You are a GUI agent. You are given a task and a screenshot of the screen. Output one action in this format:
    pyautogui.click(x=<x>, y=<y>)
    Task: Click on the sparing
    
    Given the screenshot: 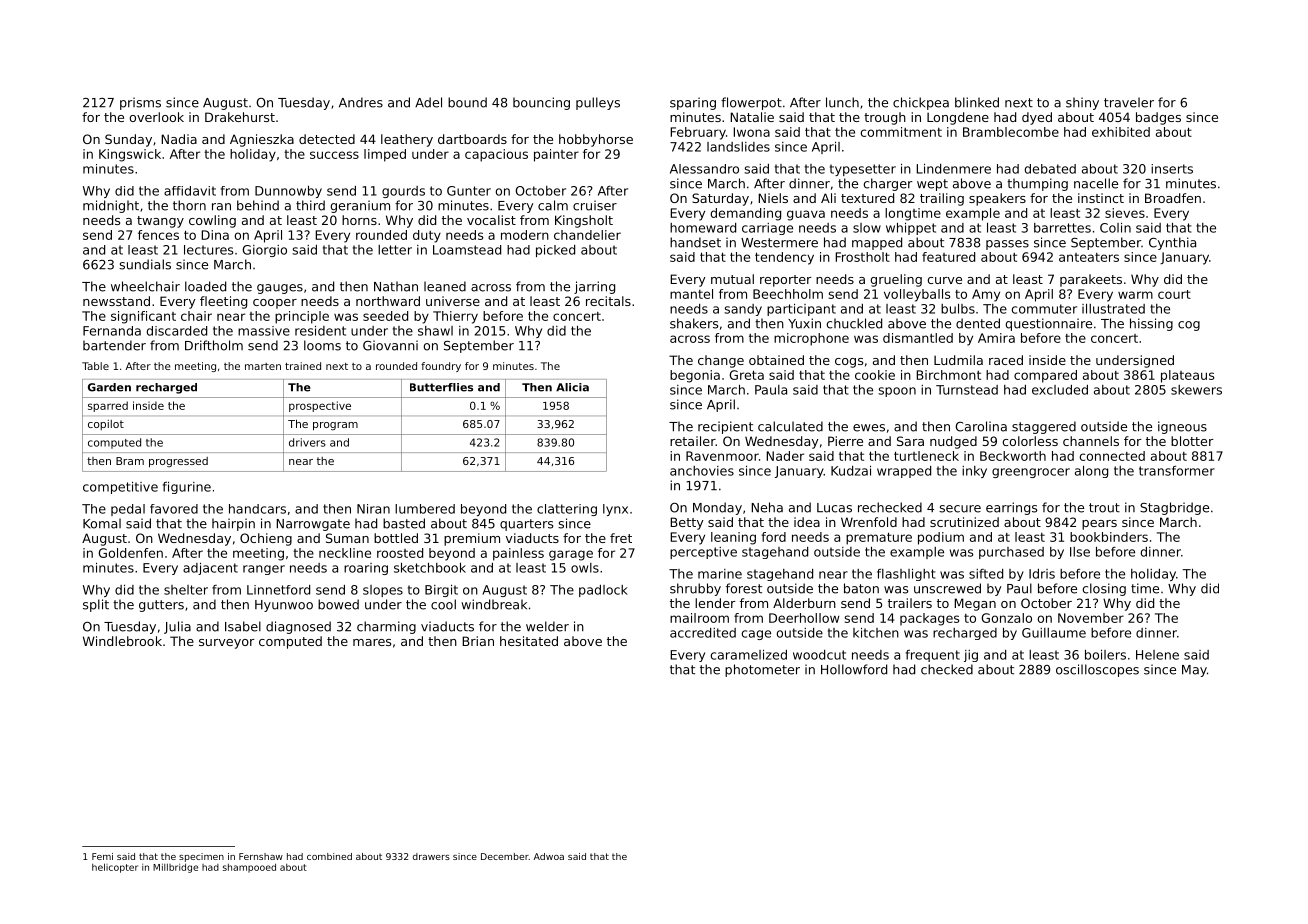 What is the action you would take?
    pyautogui.click(x=693, y=103)
